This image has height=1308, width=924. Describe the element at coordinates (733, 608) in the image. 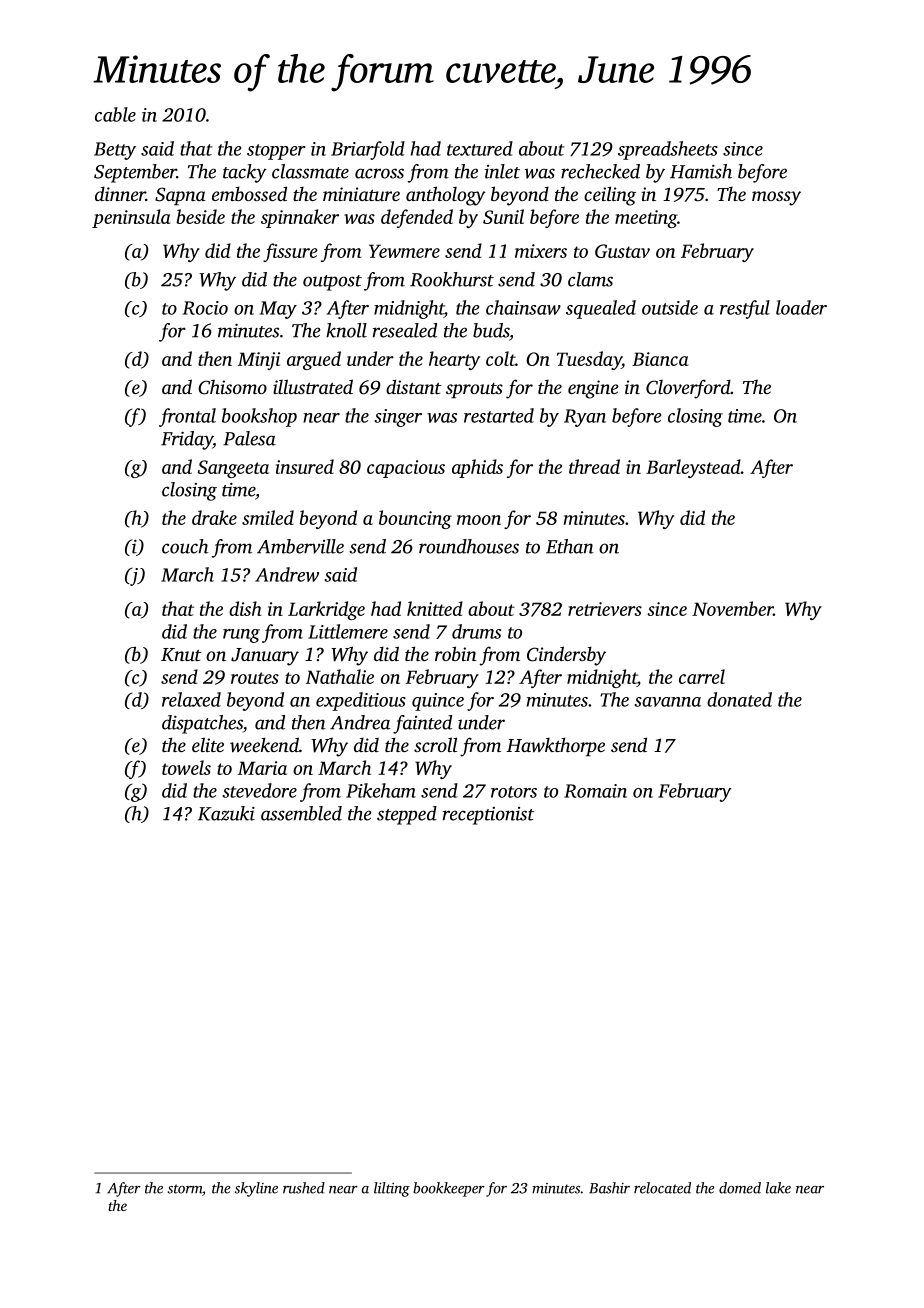

I see `November` at that location.
